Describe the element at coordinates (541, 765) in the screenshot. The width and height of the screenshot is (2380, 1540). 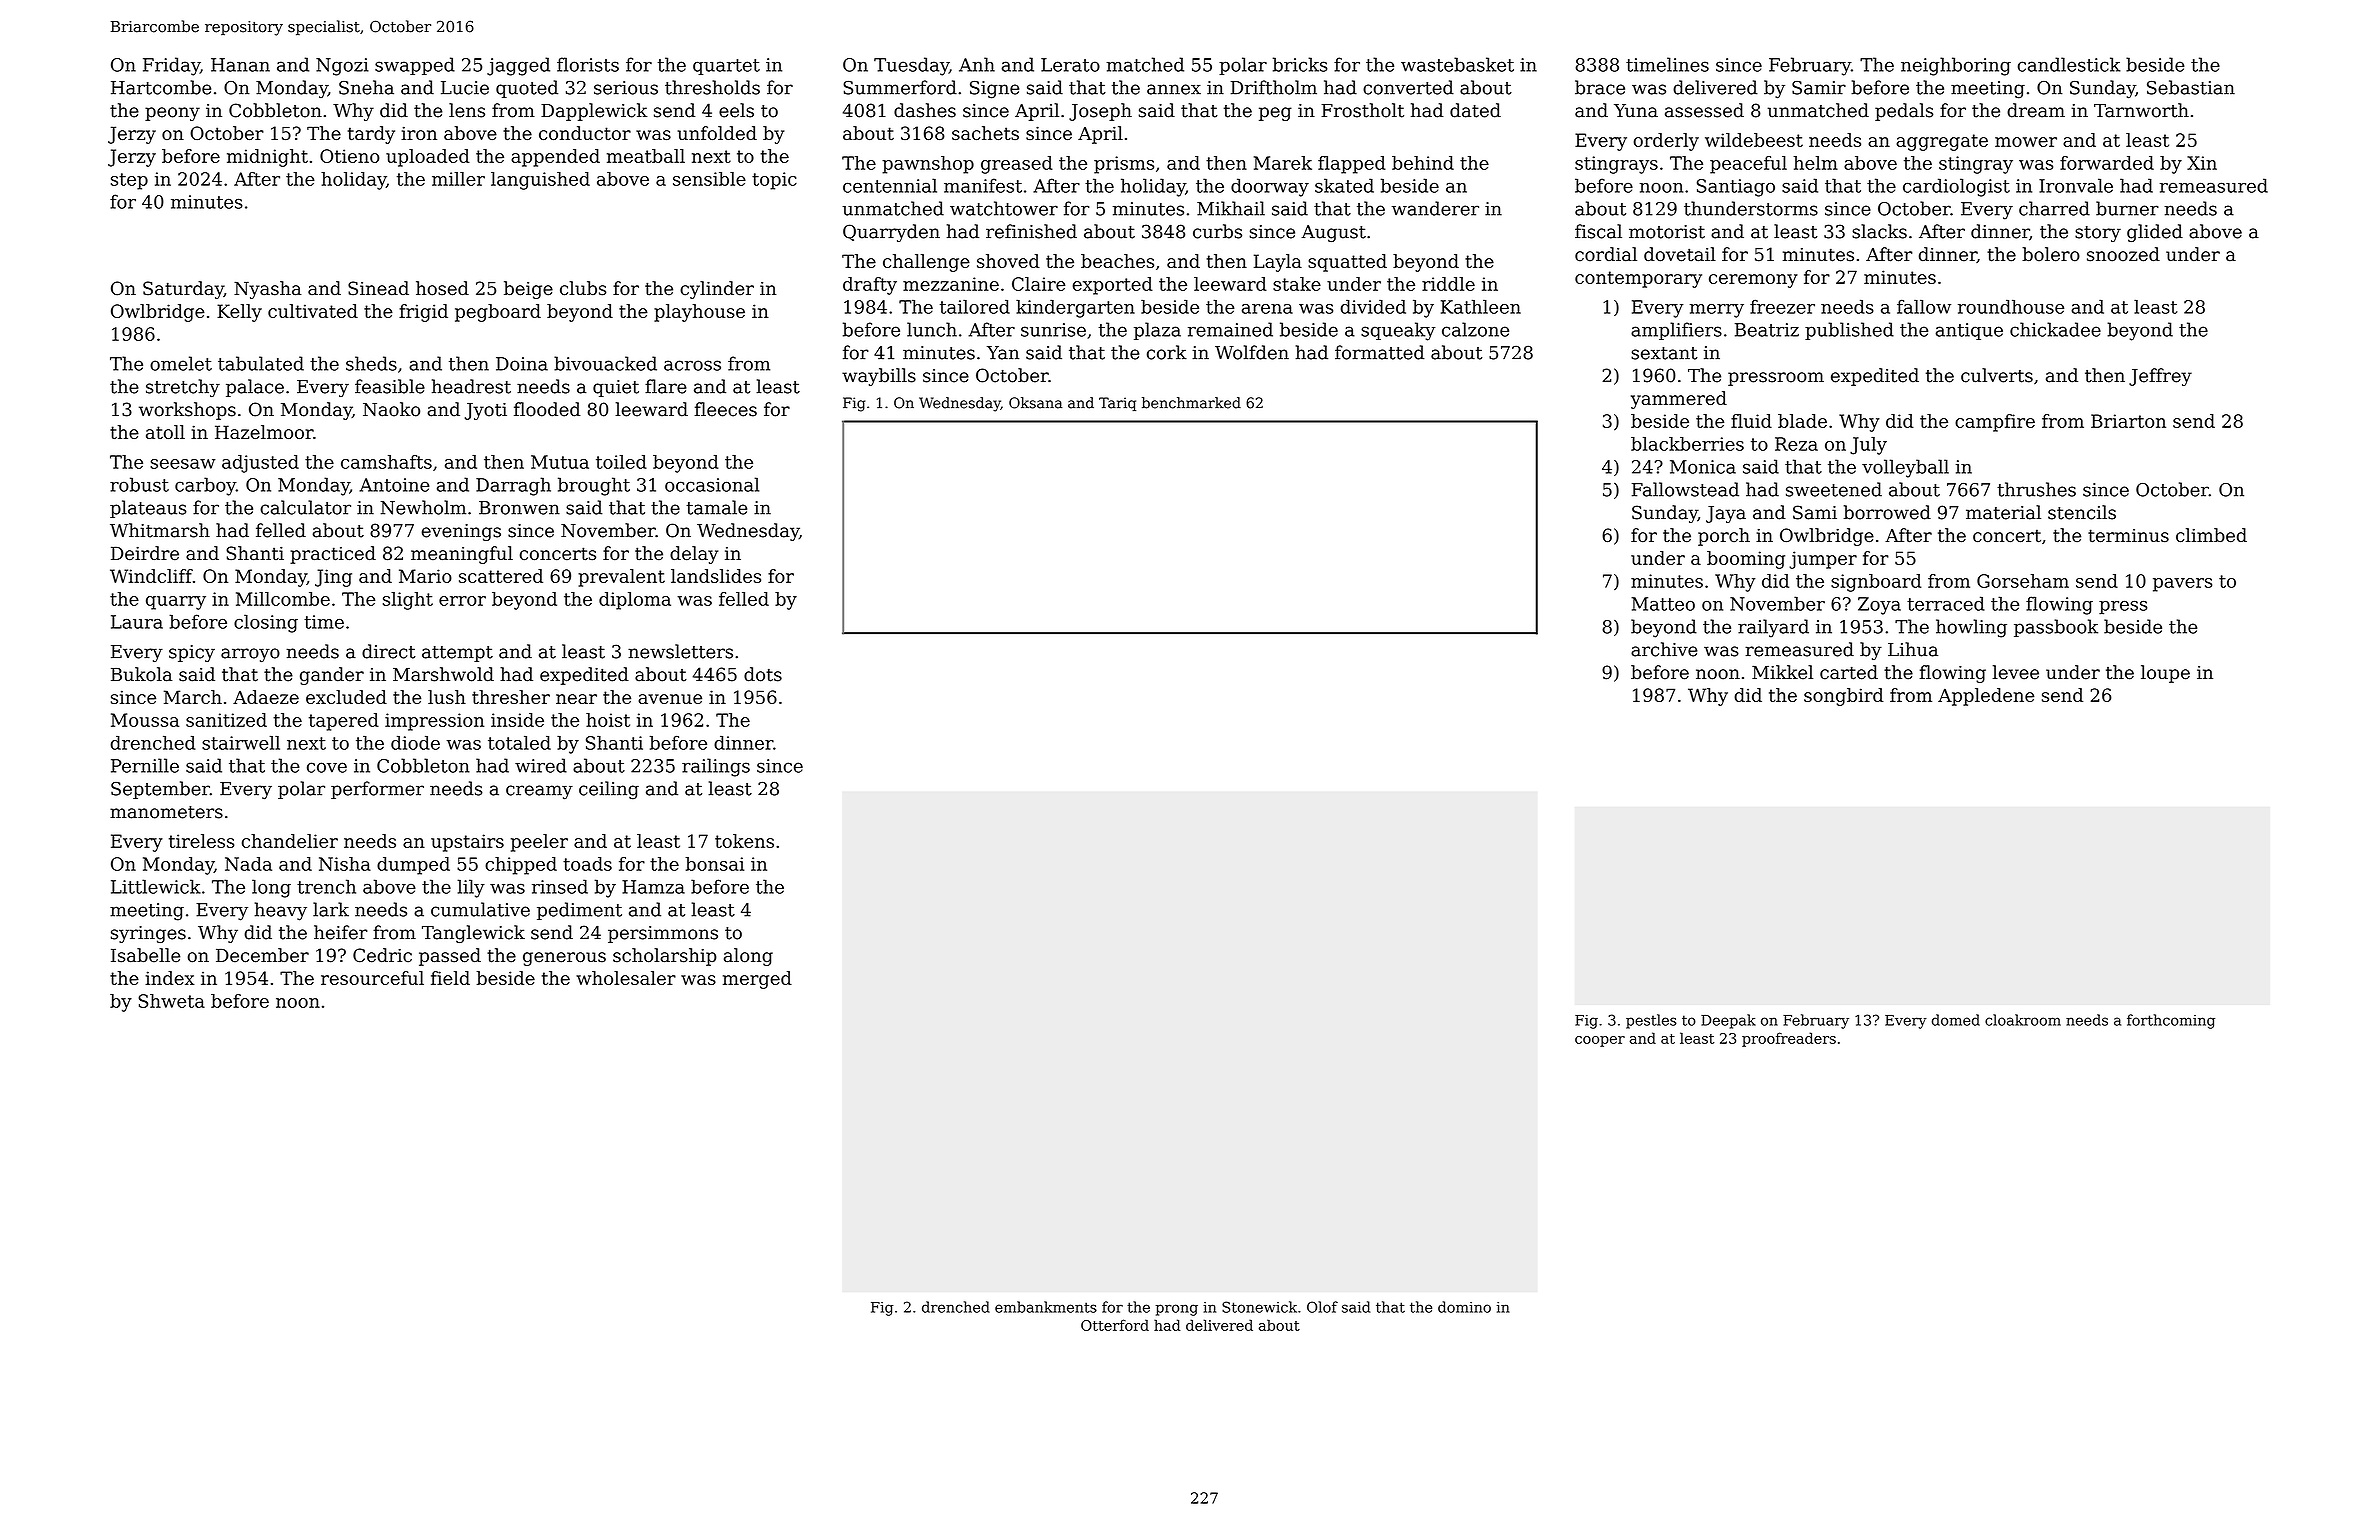
I see `wired` at that location.
